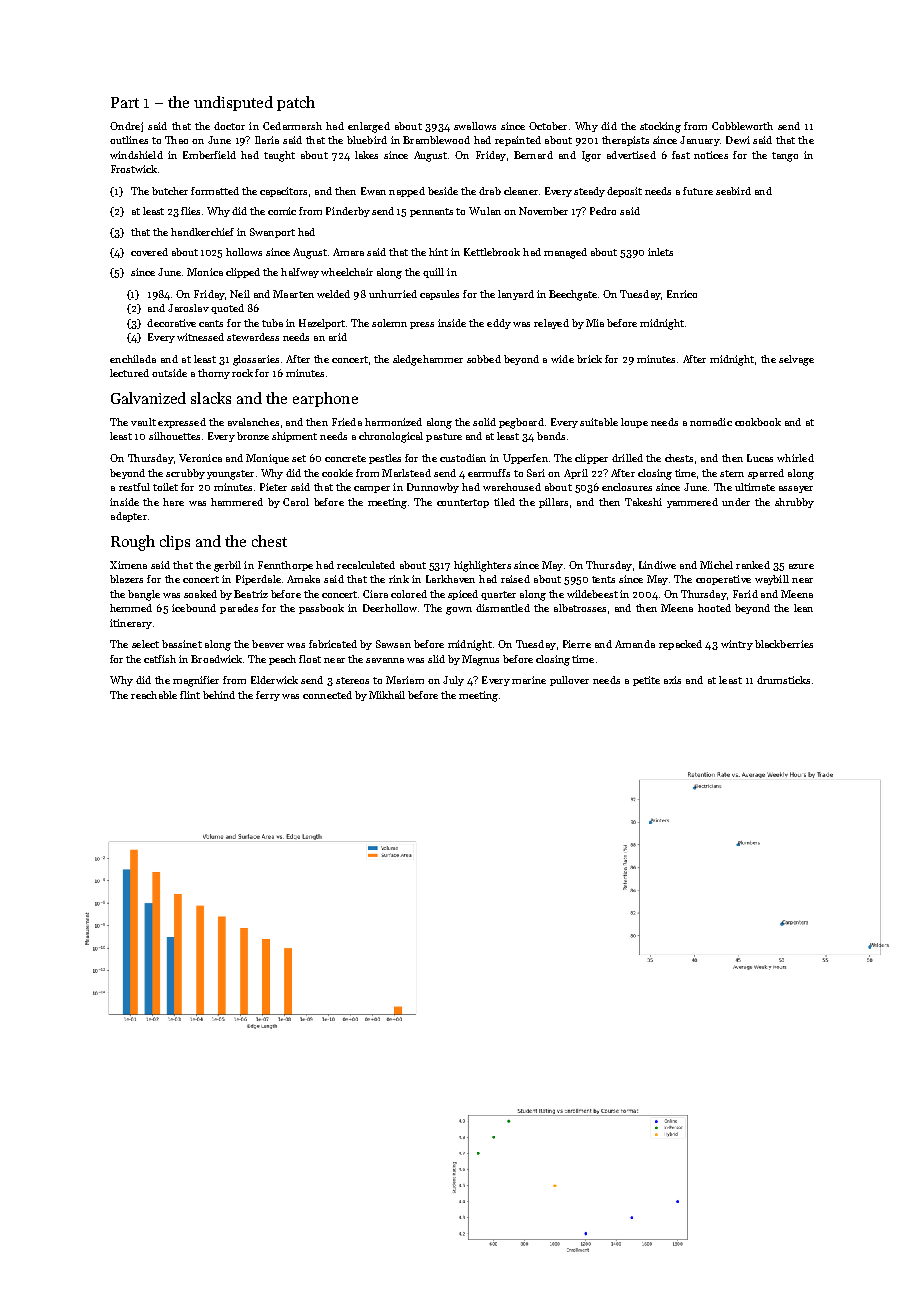 The width and height of the image is (924, 1308). I want to click on advertised, so click(631, 155).
